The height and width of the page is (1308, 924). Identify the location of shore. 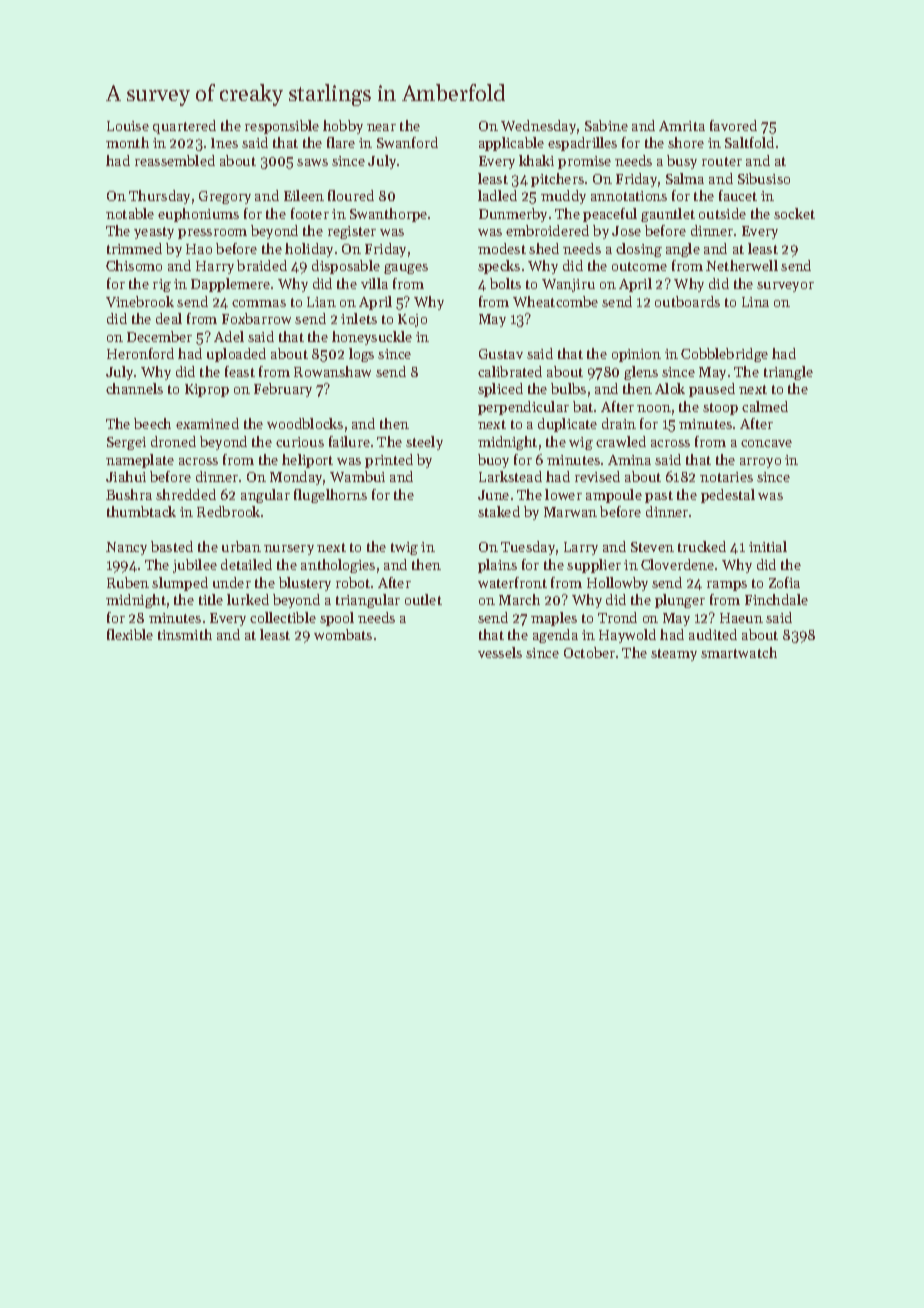
(686, 142).
